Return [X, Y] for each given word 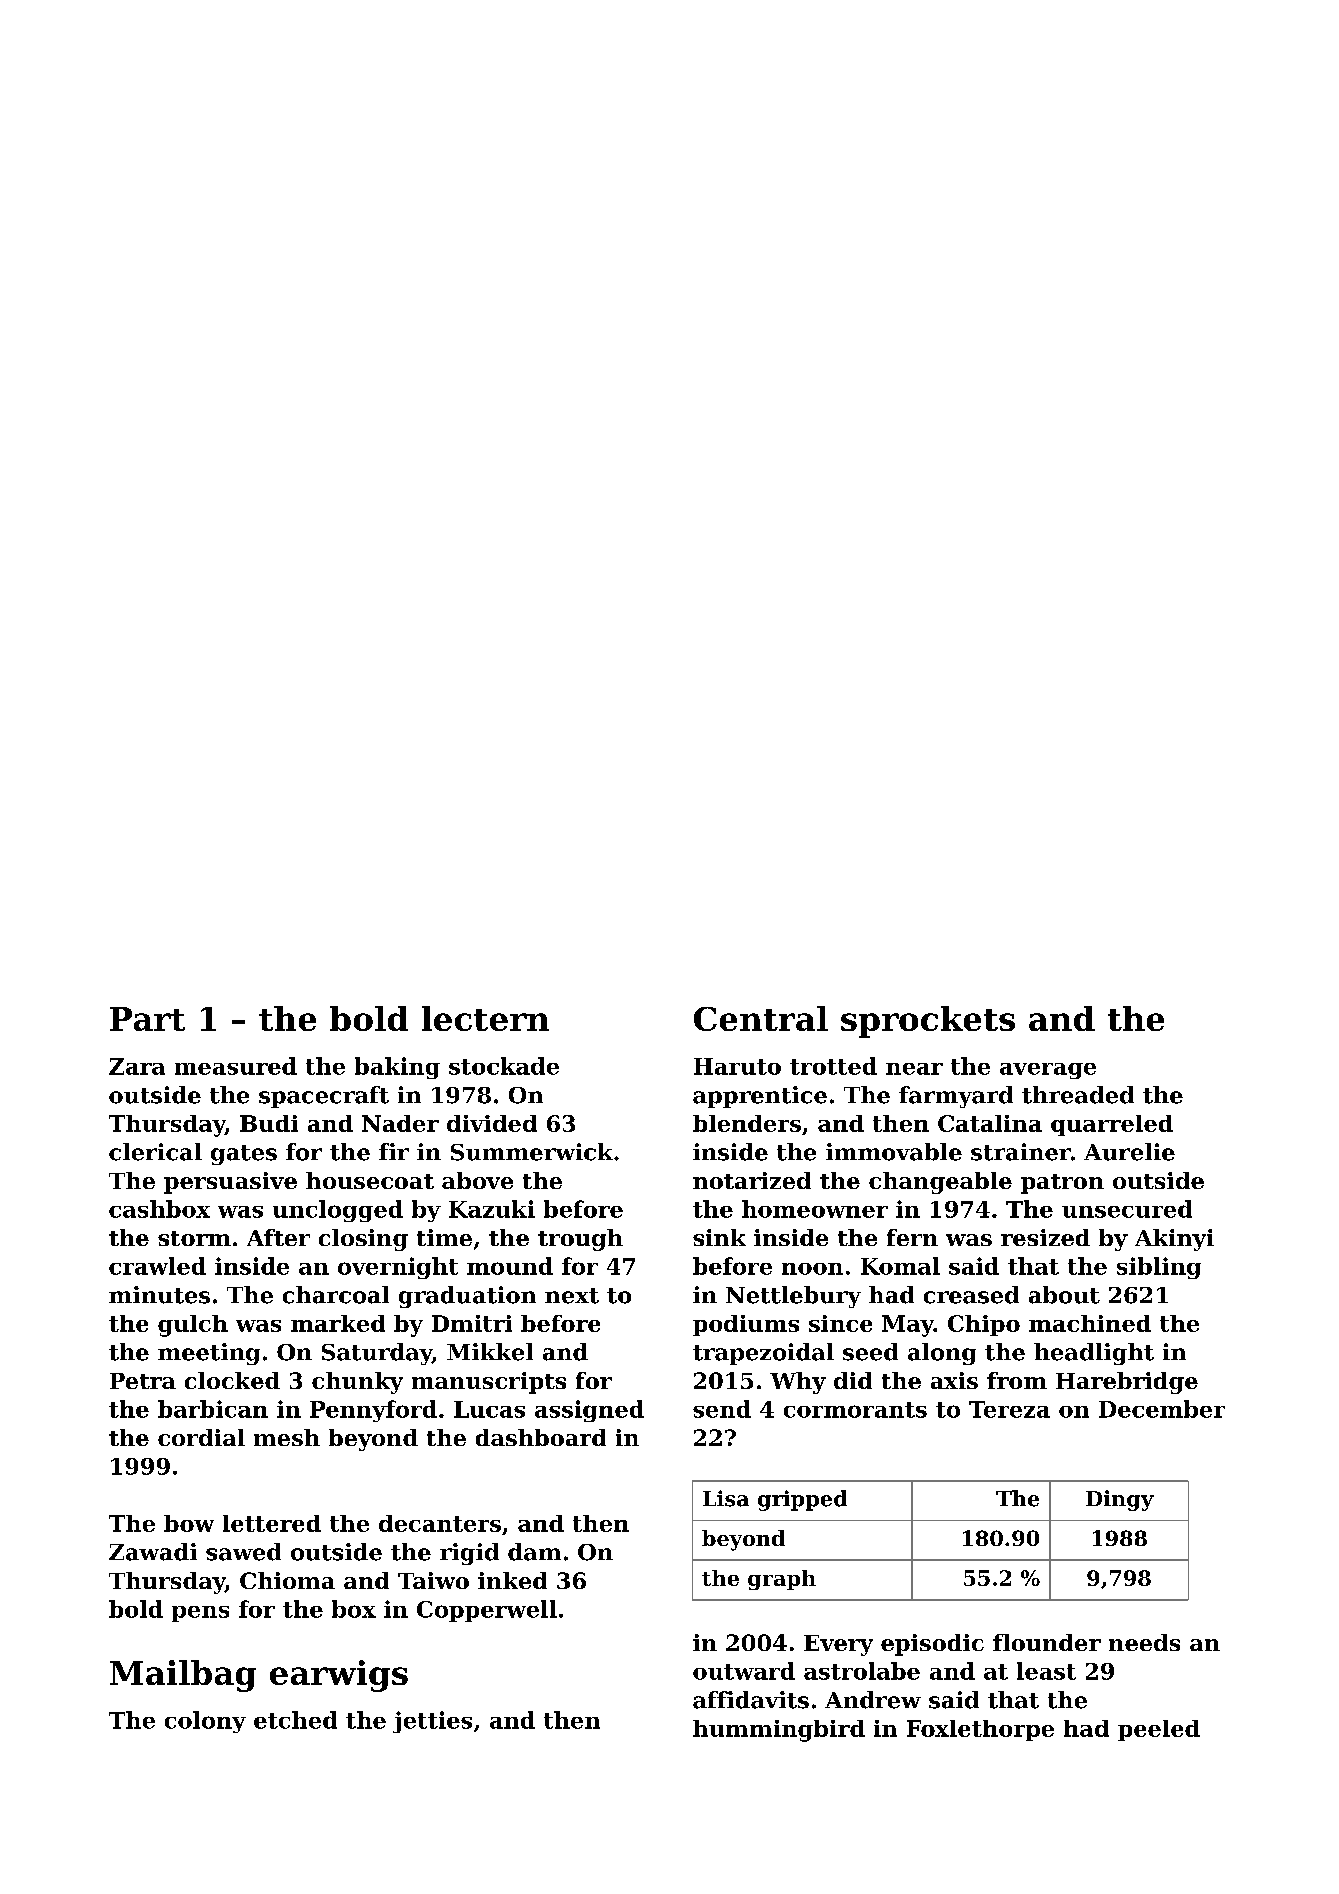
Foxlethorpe [980, 1730]
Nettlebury [793, 1297]
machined [1090, 1323]
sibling [1159, 1268]
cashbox [159, 1209]
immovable [894, 1152]
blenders [747, 1123]
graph [782, 1580]
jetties [432, 1722]
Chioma [287, 1580]
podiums [746, 1325]
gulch [193, 1326]
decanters [440, 1523]
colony [205, 1722]
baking [397, 1068]
